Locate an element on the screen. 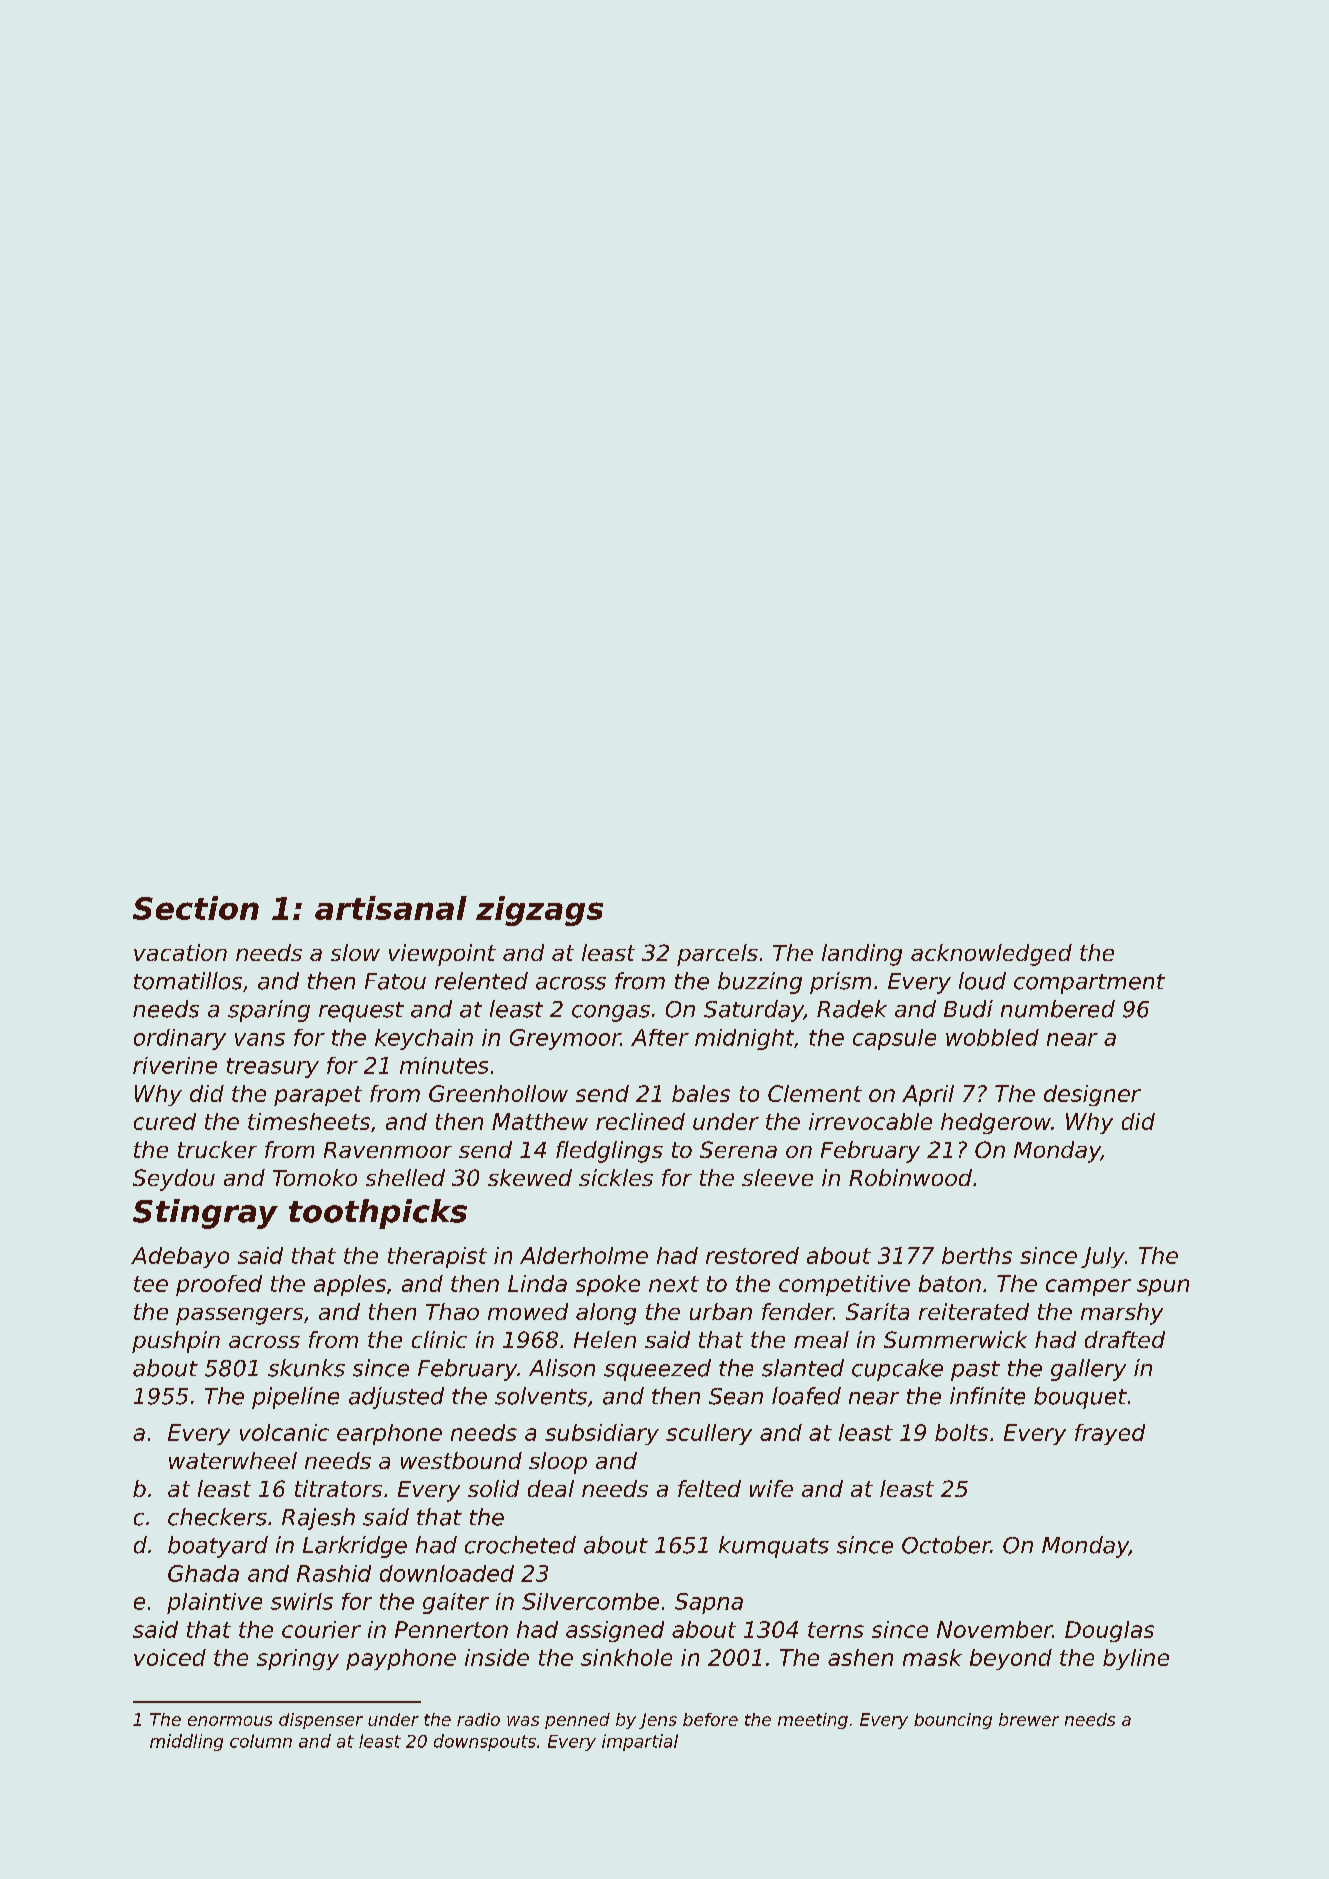 This screenshot has width=1329, height=1879. waterwheel is located at coordinates (233, 1460).
